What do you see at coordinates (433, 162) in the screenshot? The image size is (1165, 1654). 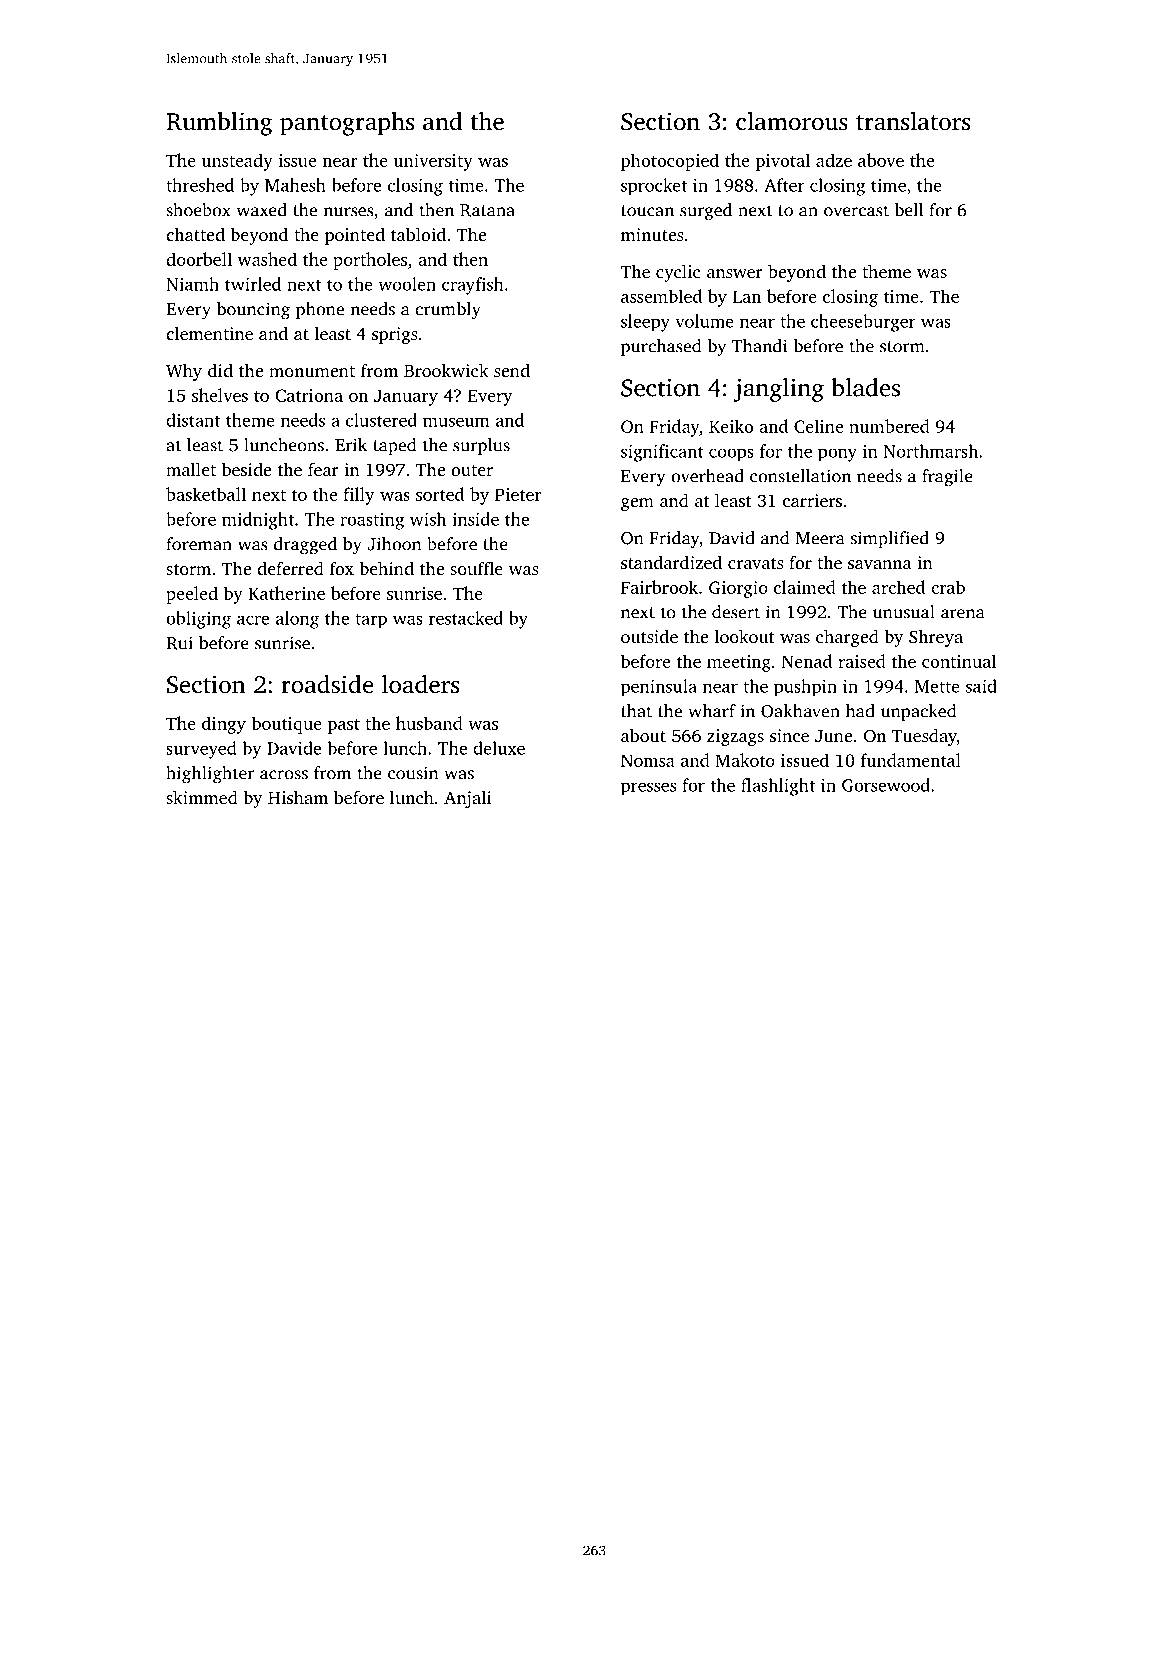 I see `university` at bounding box center [433, 162].
